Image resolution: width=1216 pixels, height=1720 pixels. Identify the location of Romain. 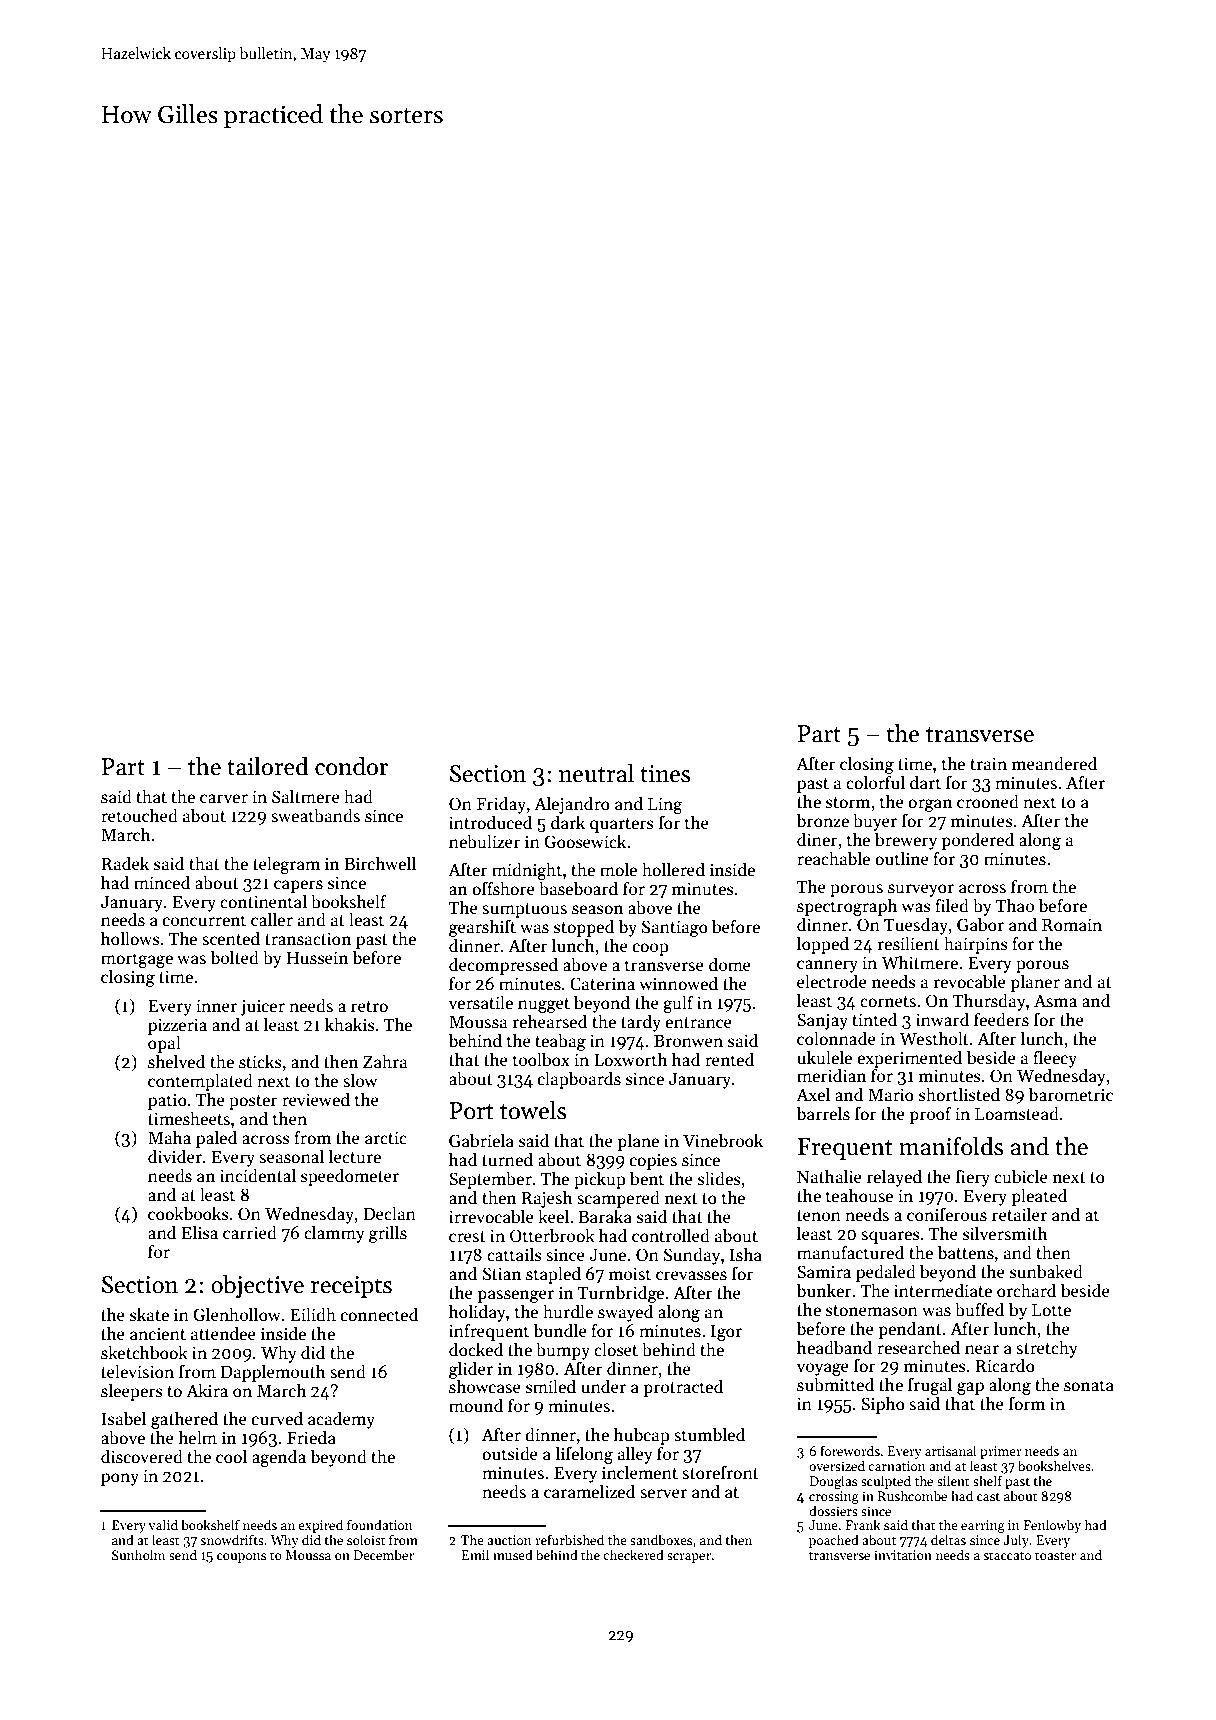
(1072, 925).
